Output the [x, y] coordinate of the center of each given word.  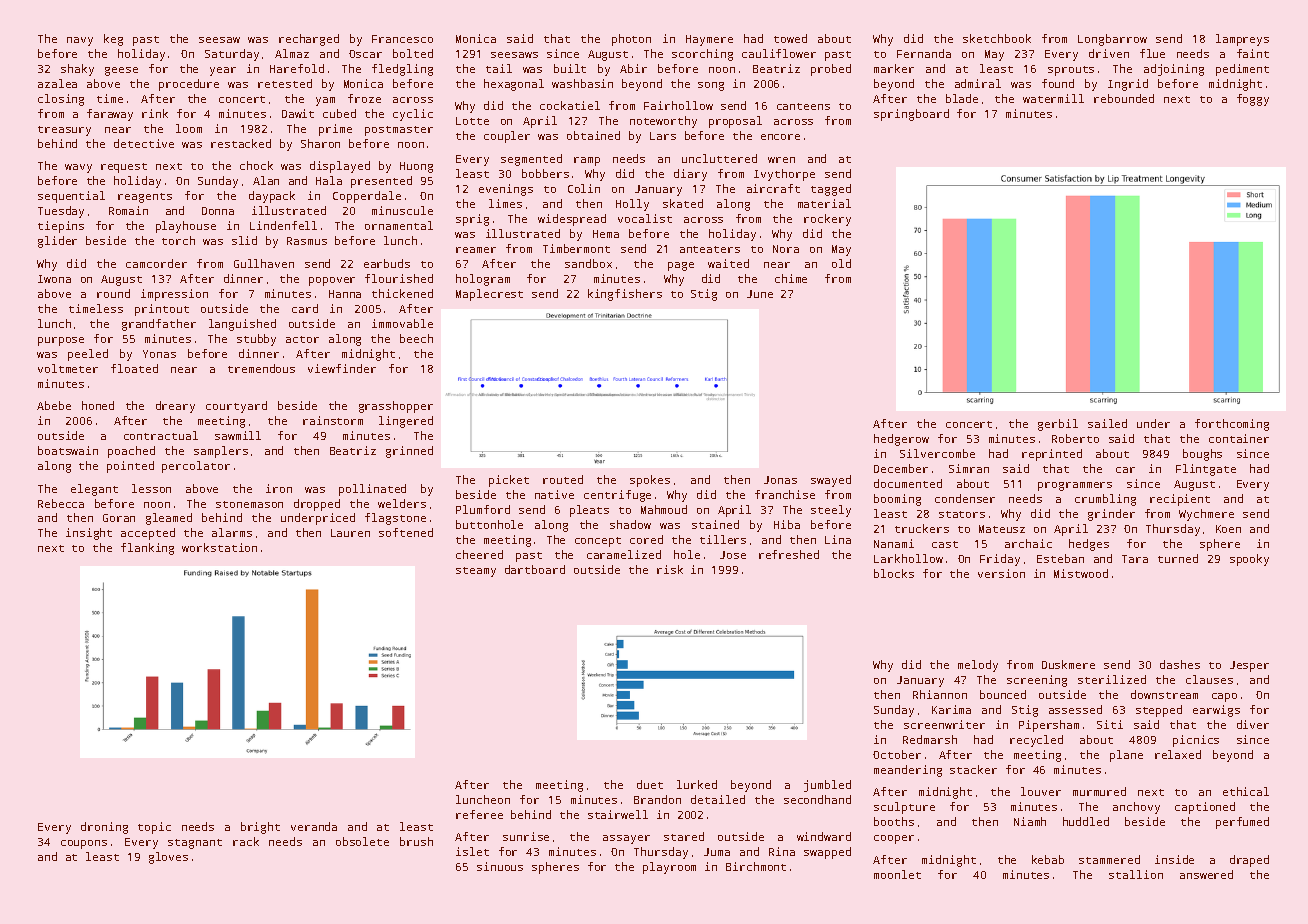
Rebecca [61, 503]
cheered [479, 554]
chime [791, 278]
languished [242, 325]
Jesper [1249, 666]
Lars [663, 136]
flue [1152, 53]
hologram [483, 280]
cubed [339, 113]
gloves [168, 858]
